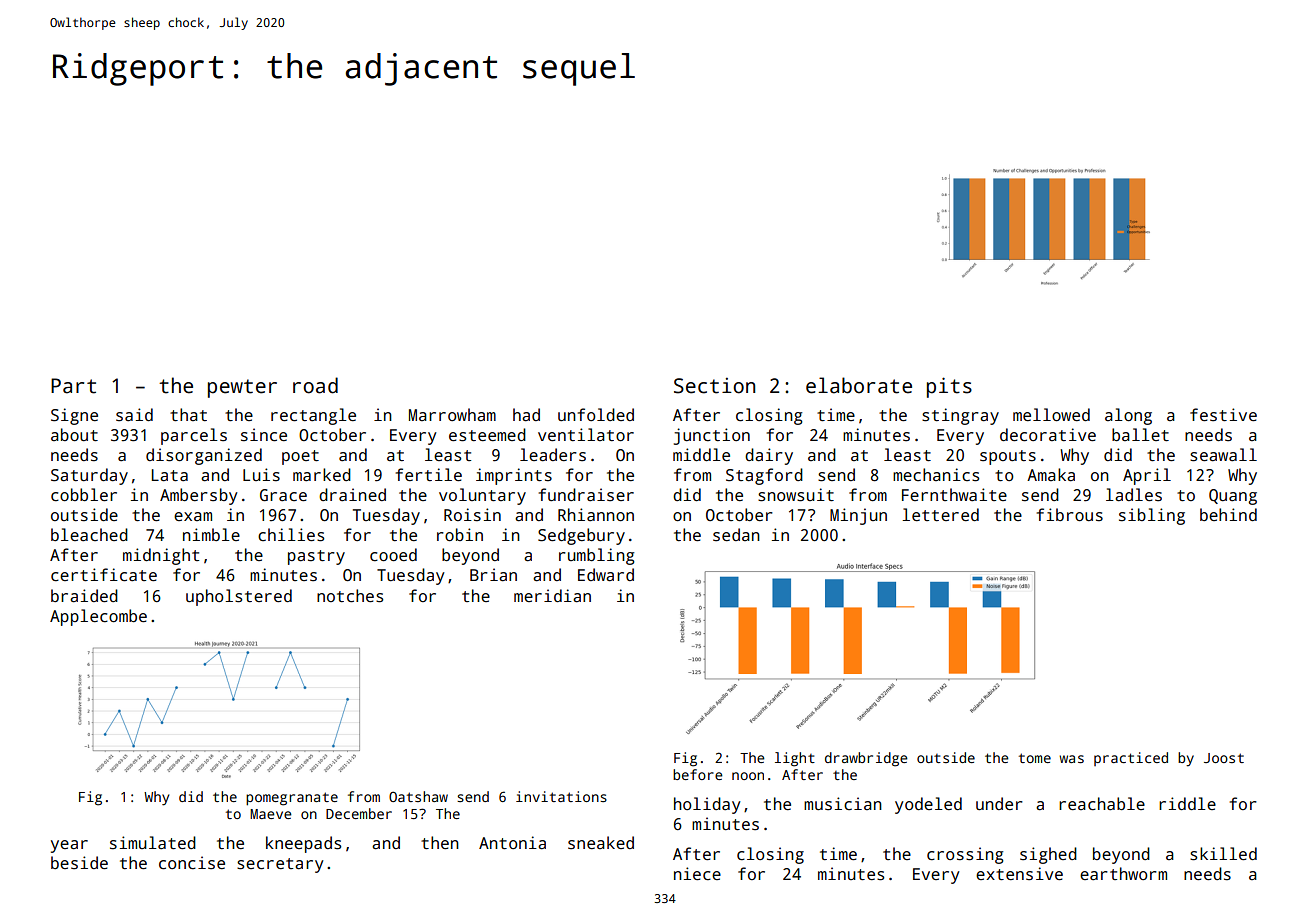  Describe the element at coordinates (552, 596) in the document. I see `meridian` at that location.
